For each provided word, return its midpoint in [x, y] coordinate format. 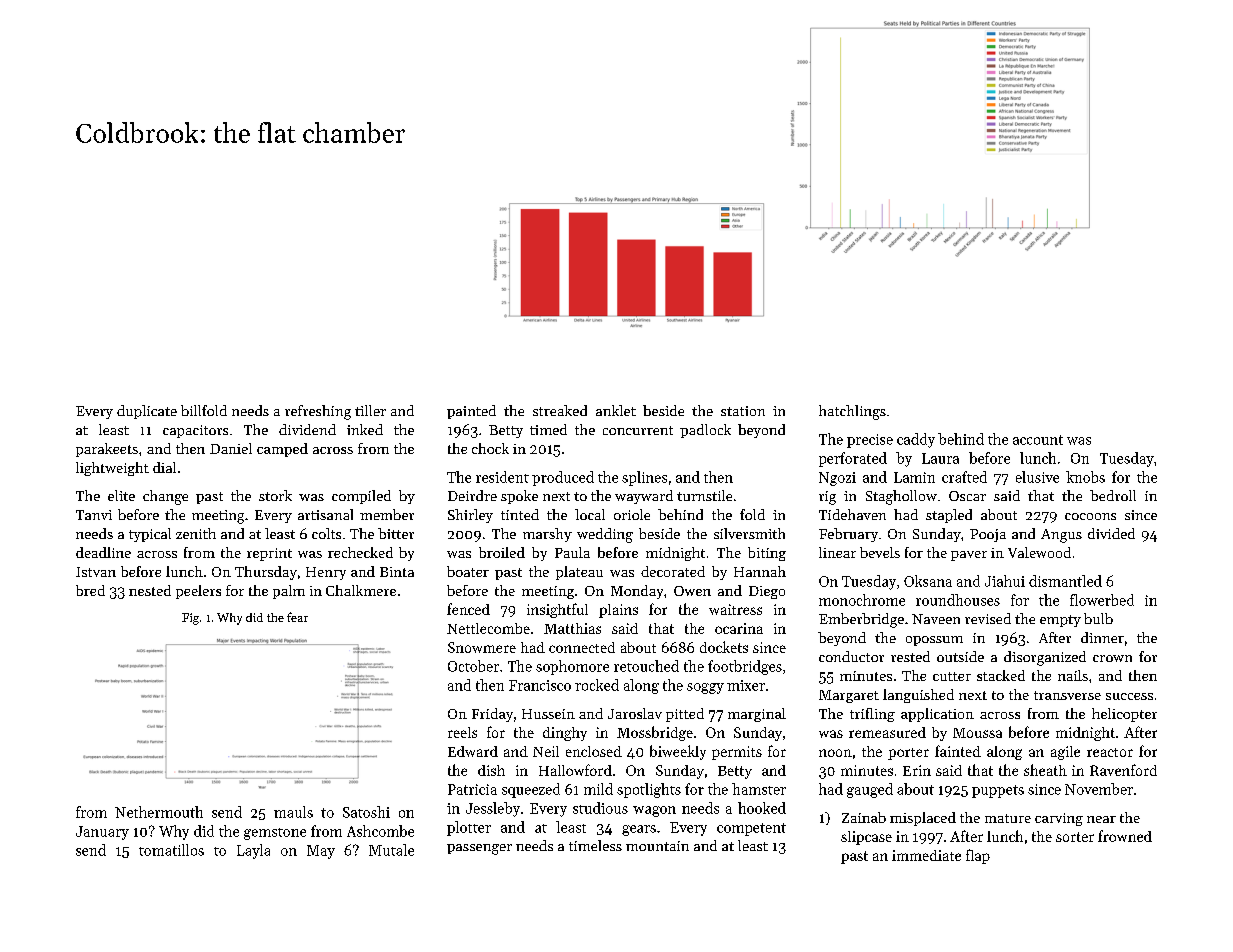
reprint [269, 554]
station [743, 411]
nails [1073, 675]
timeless [595, 845]
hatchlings [852, 412]
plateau [579, 573]
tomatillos [171, 850]
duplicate [147, 412]
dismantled [1065, 581]
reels [462, 732]
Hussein [548, 714]
